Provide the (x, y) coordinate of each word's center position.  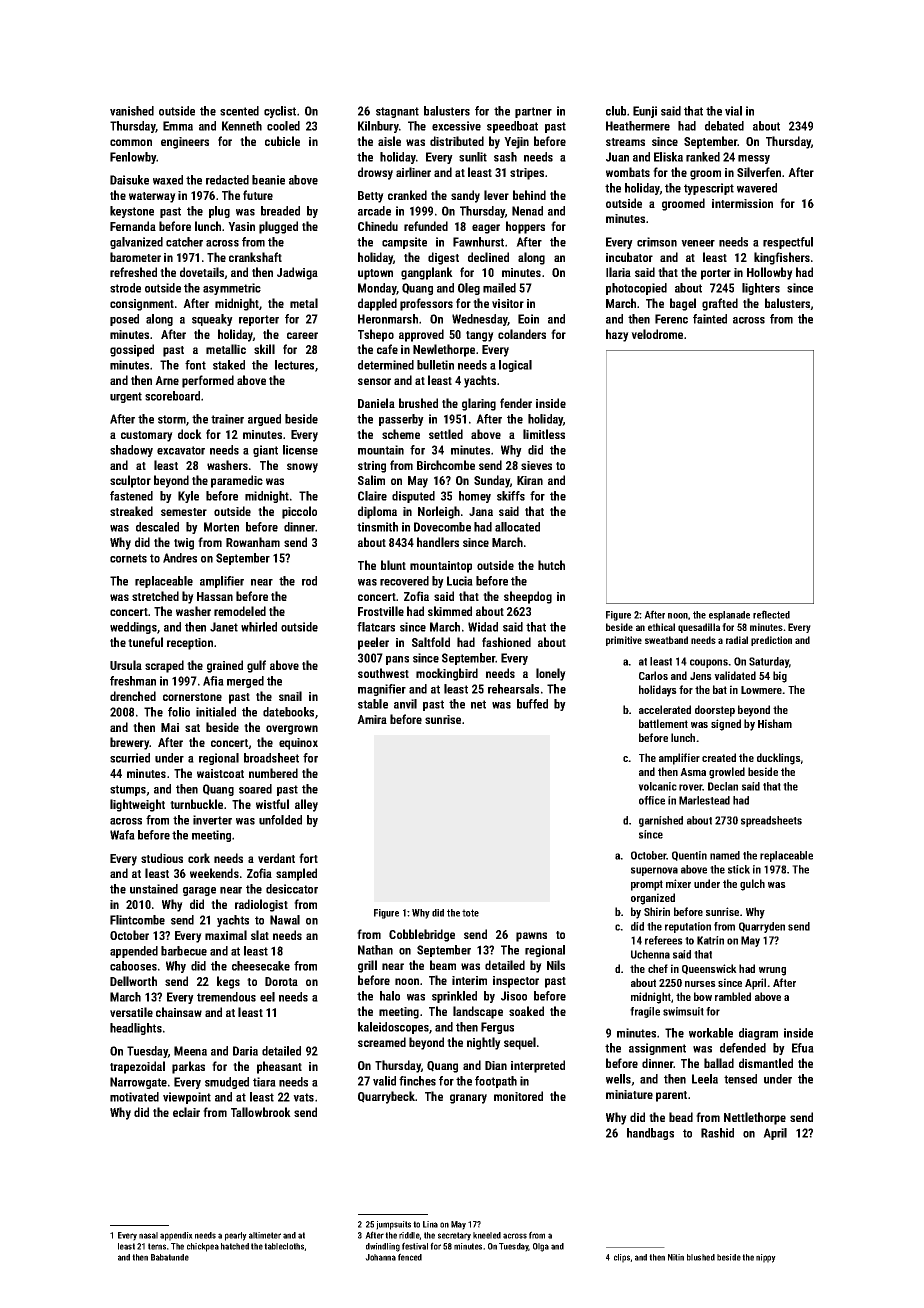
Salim (371, 480)
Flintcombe (137, 920)
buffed (532, 704)
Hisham (775, 723)
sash (505, 157)
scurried (130, 758)
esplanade (729, 616)
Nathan (375, 950)
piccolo (299, 512)
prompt (647, 885)
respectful (788, 243)
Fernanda (133, 226)
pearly (236, 1236)
